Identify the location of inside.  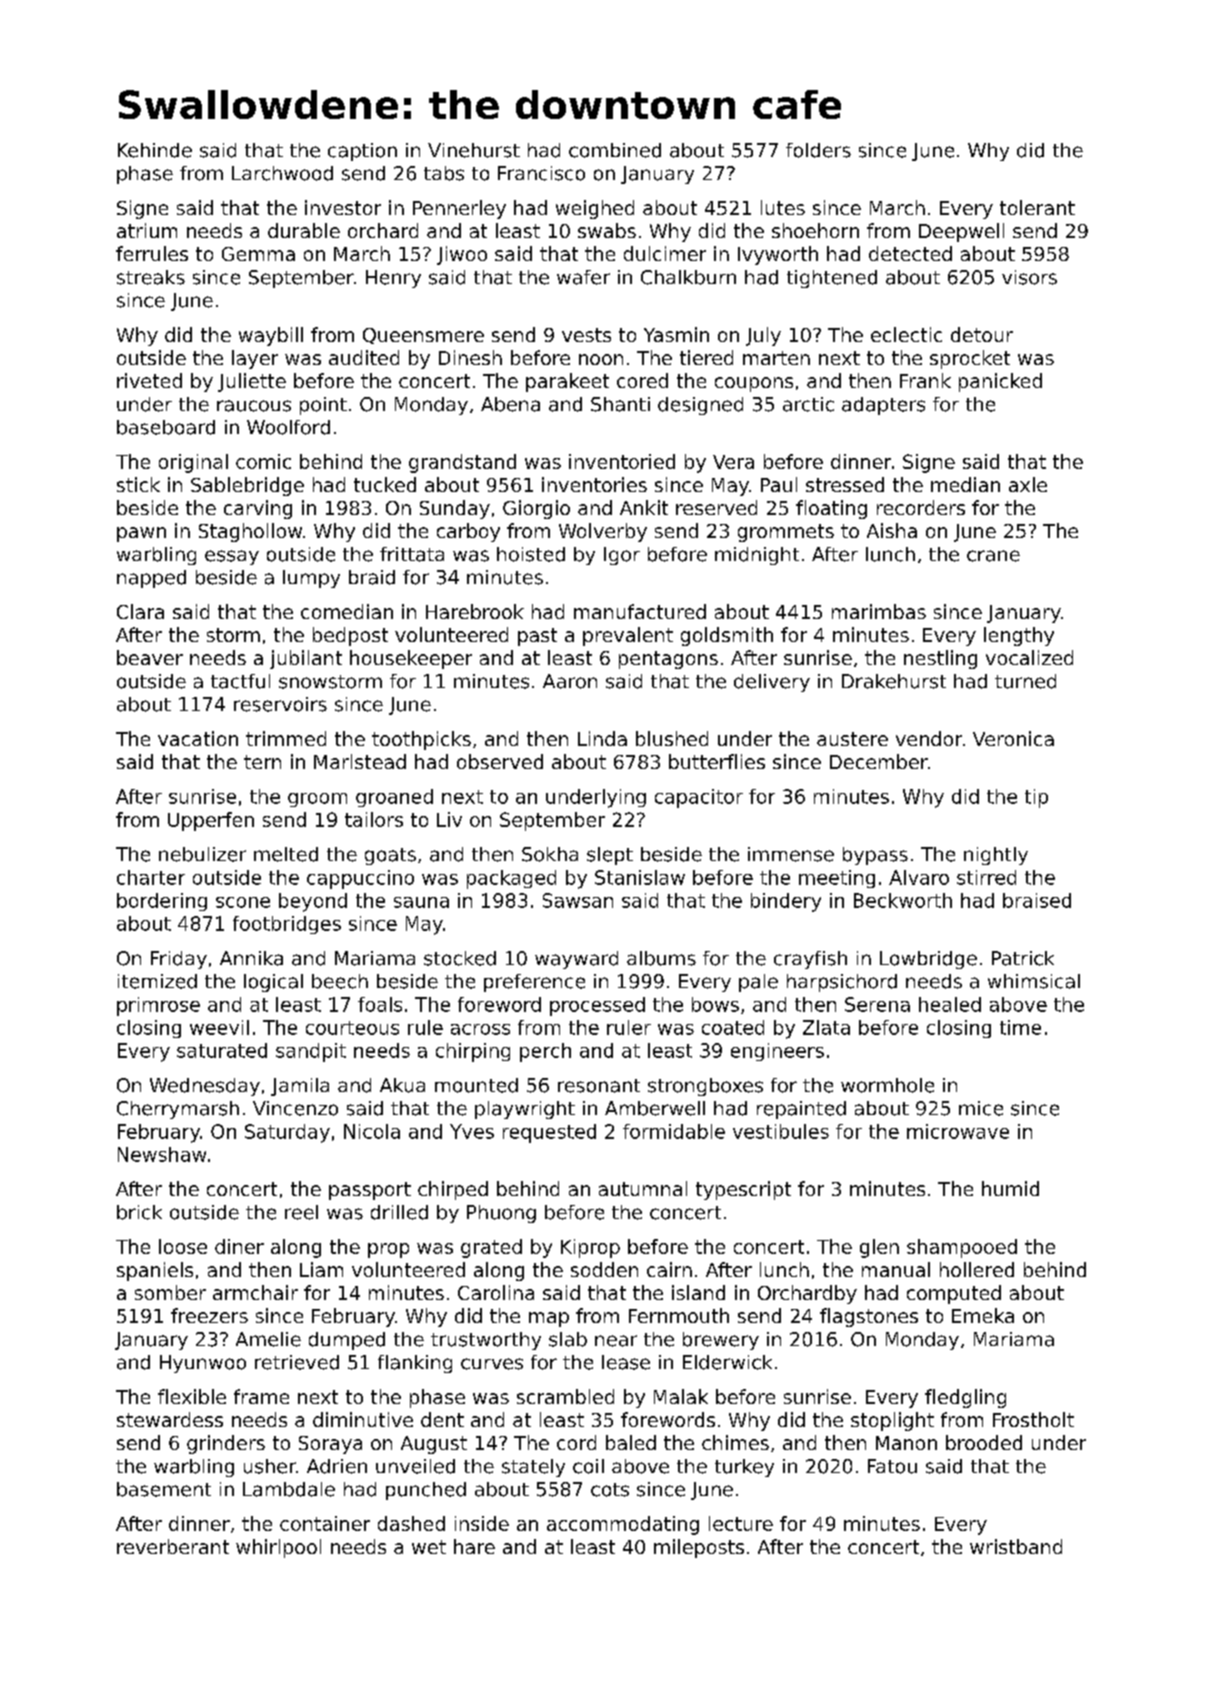
(482, 1523).
